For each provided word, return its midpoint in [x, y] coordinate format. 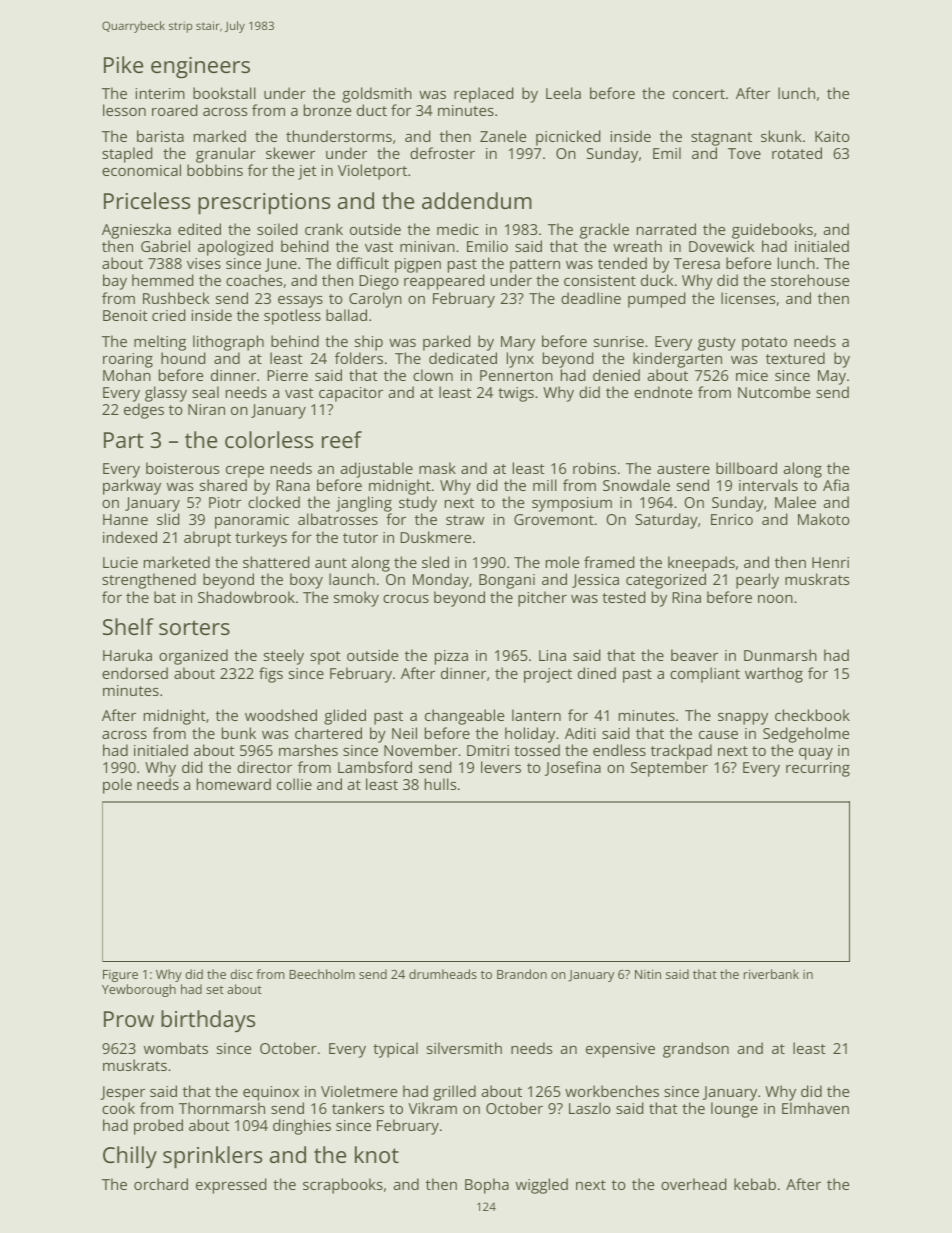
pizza [451, 657]
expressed [231, 1186]
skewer [290, 153]
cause [718, 735]
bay [115, 282]
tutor [360, 538]
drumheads [443, 974]
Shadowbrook [246, 597]
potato [764, 344]
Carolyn [375, 300]
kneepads [701, 564]
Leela [563, 93]
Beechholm [322, 974]
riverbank [771, 974]
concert [699, 94]
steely [284, 657]
